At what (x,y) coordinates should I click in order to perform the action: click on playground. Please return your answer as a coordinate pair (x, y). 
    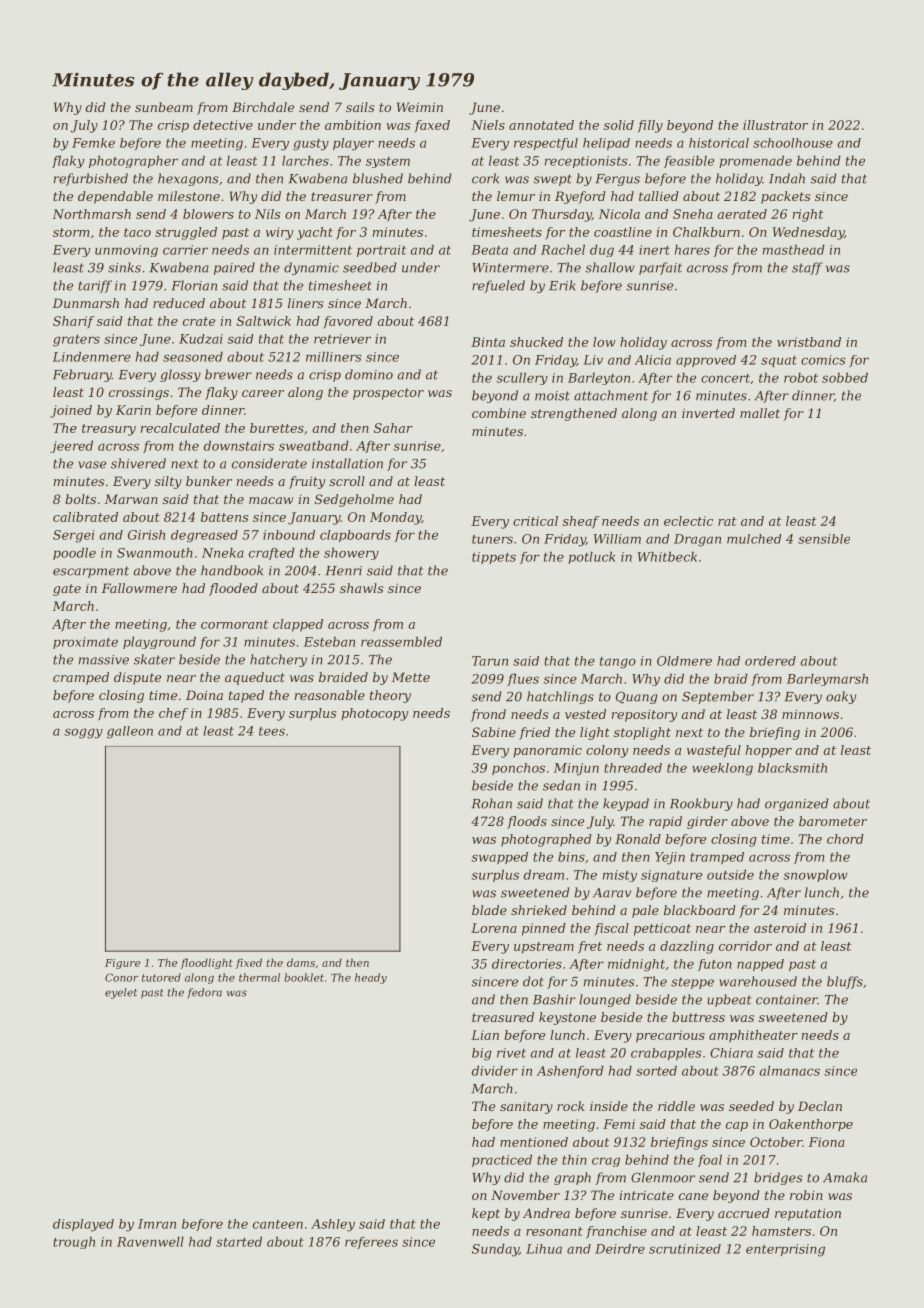
    Looking at the image, I should click on (159, 643).
